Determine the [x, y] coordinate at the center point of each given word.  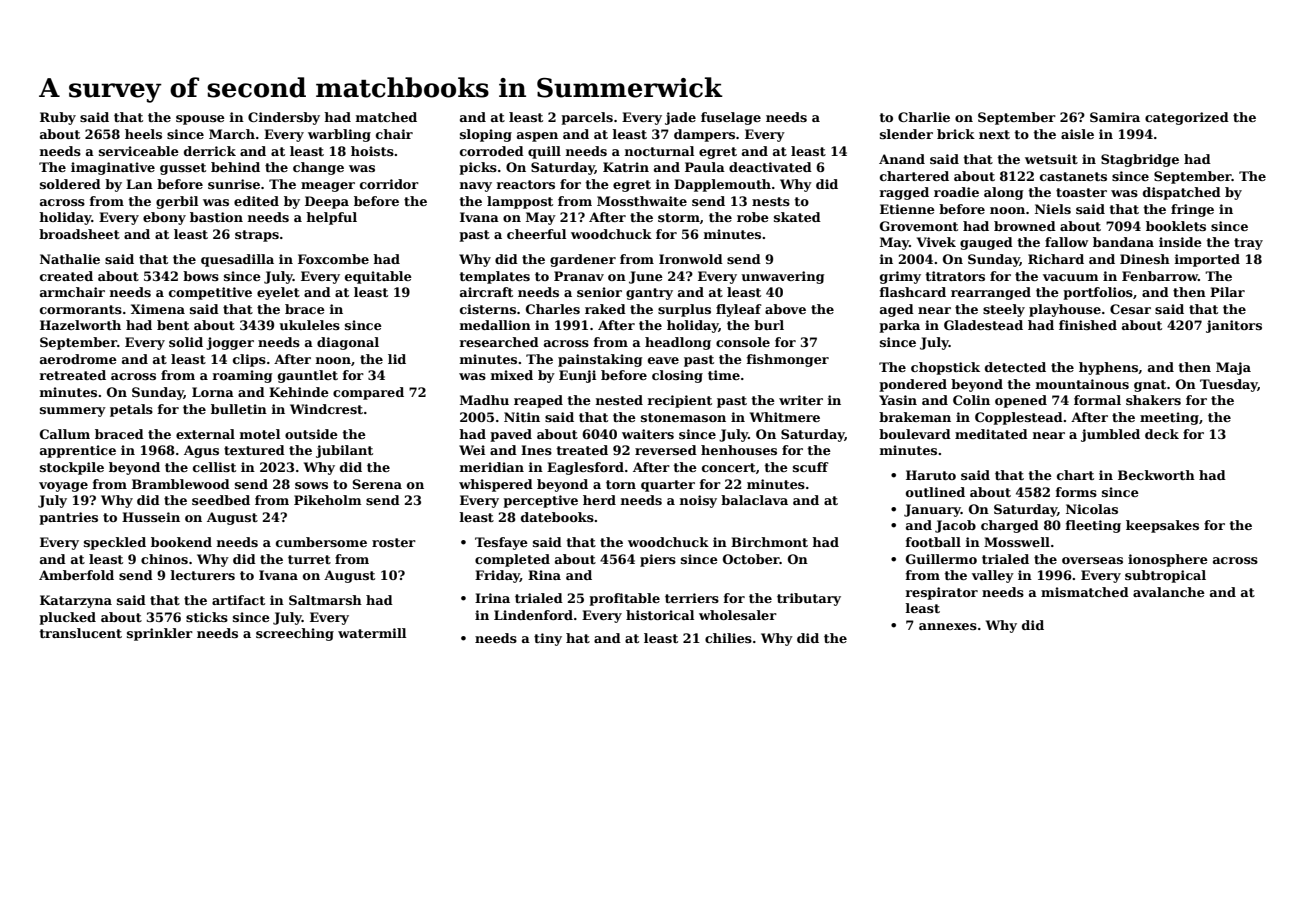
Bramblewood [181, 484]
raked [605, 309]
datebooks [557, 517]
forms [1076, 492]
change [318, 168]
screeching [295, 634]
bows [201, 276]
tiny [548, 639]
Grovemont [919, 226]
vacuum [1071, 277]
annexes [948, 626]
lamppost [520, 202]
